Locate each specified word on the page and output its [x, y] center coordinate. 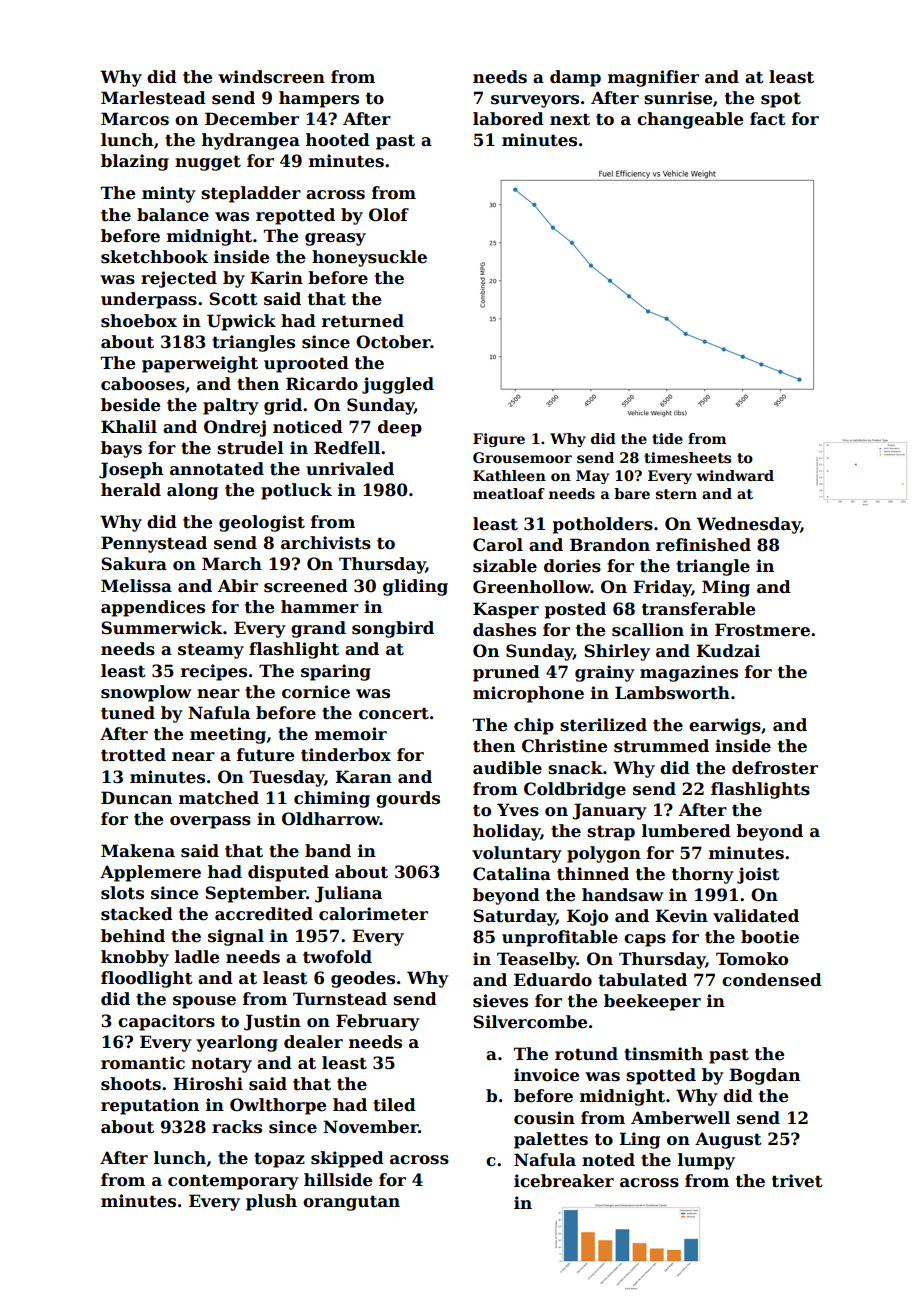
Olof [389, 215]
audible [507, 768]
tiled [394, 1105]
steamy [211, 651]
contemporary [233, 1182]
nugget [208, 163]
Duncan [136, 798]
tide [667, 438]
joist [758, 875]
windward [735, 475]
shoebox [139, 321]
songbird [393, 629]
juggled [398, 385]
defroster [775, 768]
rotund [586, 1054]
